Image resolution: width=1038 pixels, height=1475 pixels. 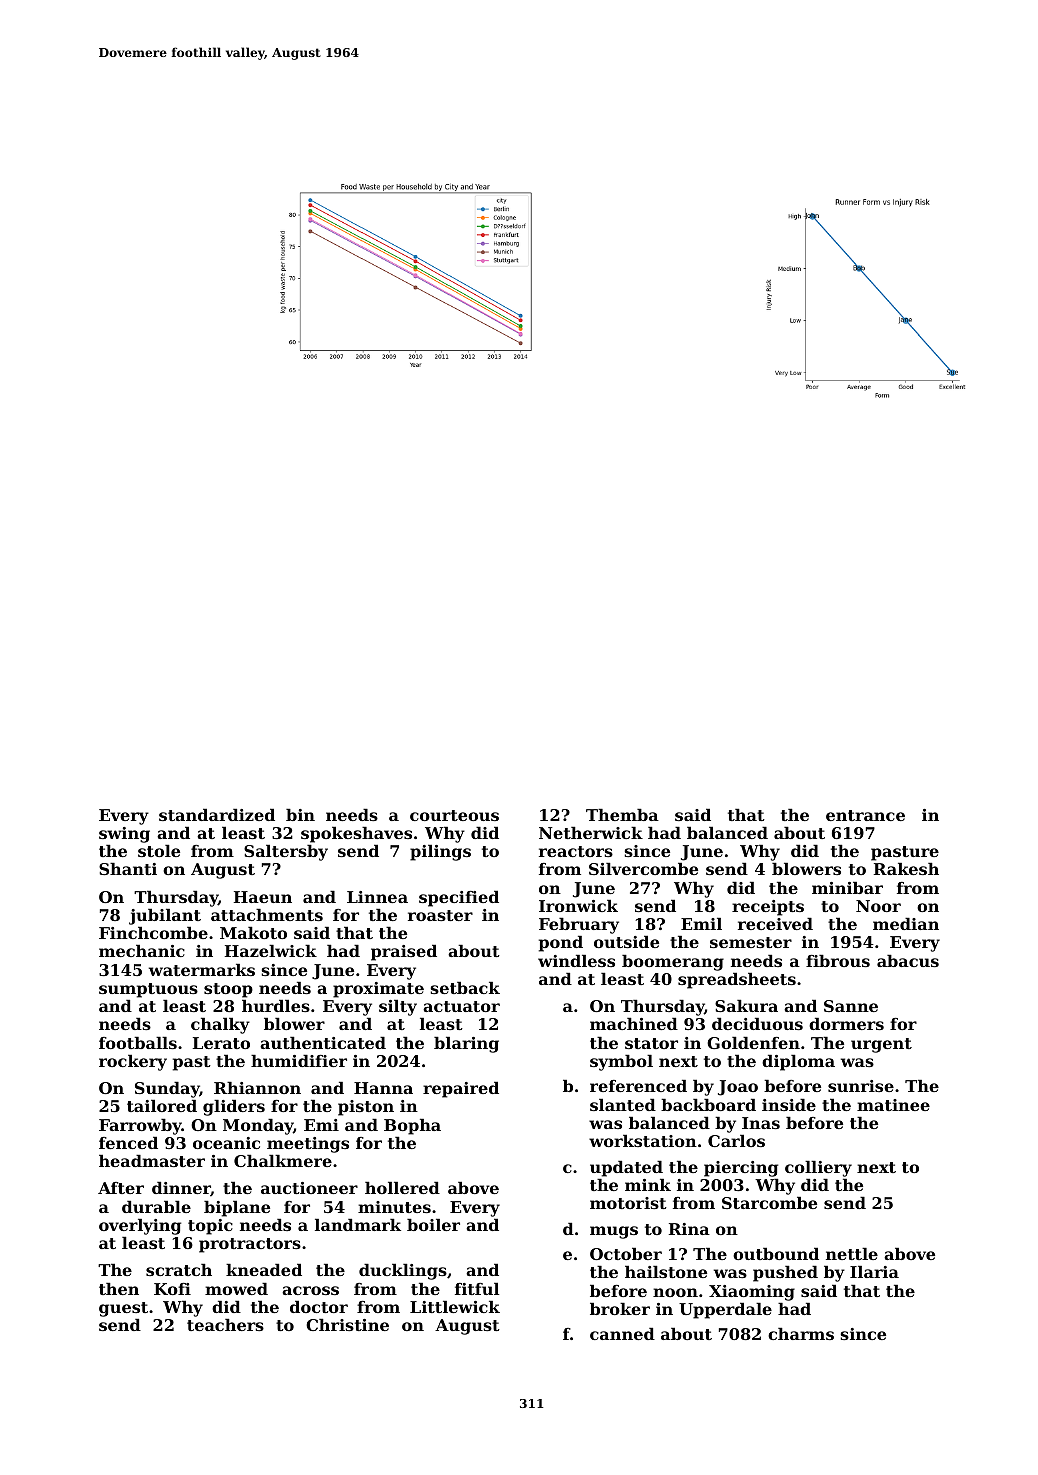 What do you see at coordinates (454, 815) in the document?
I see `courteous` at bounding box center [454, 815].
